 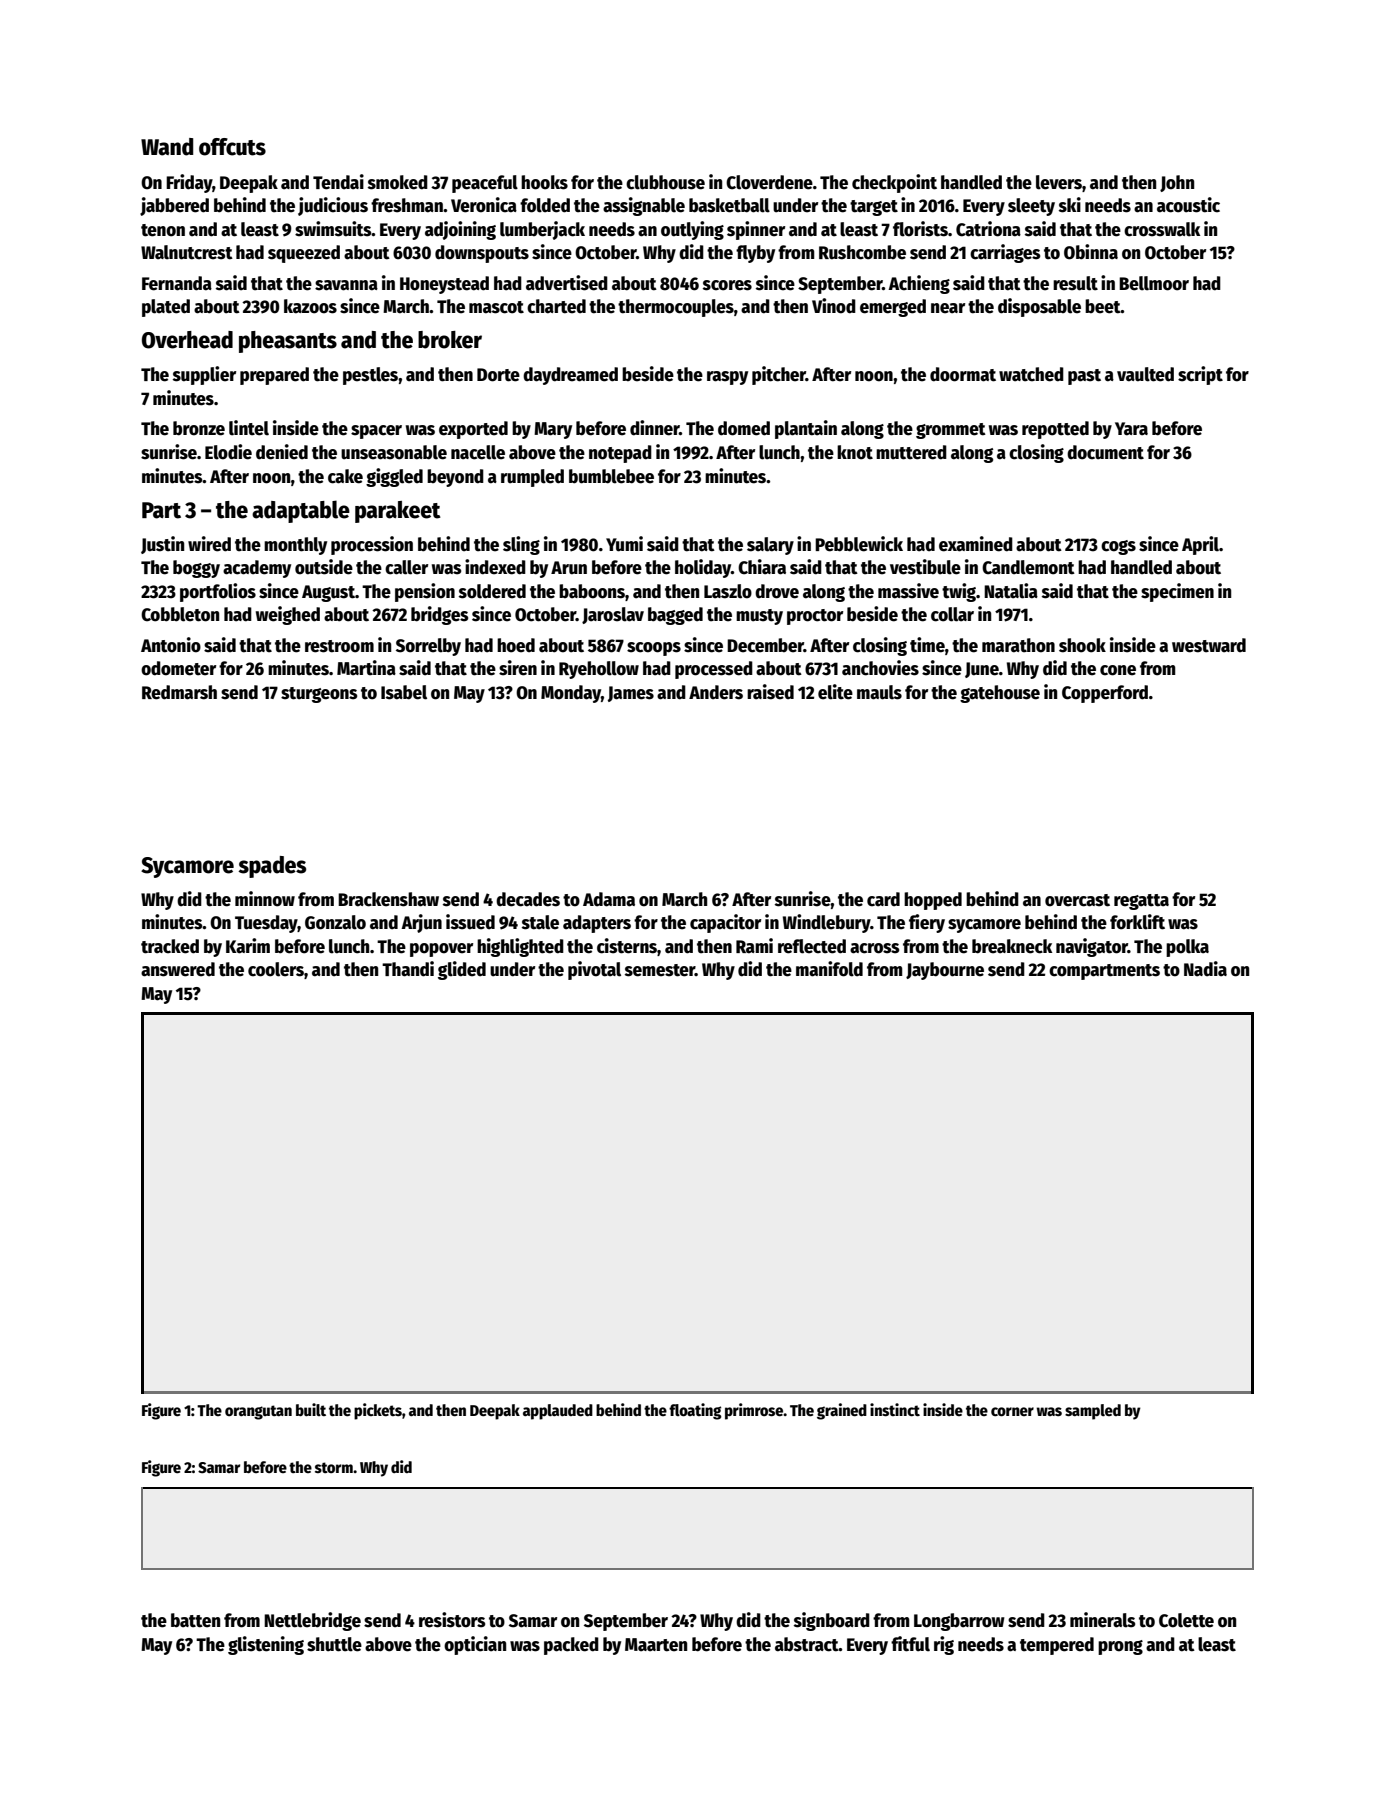 What do you see at coordinates (893, 308) in the document?
I see `emerged` at bounding box center [893, 308].
